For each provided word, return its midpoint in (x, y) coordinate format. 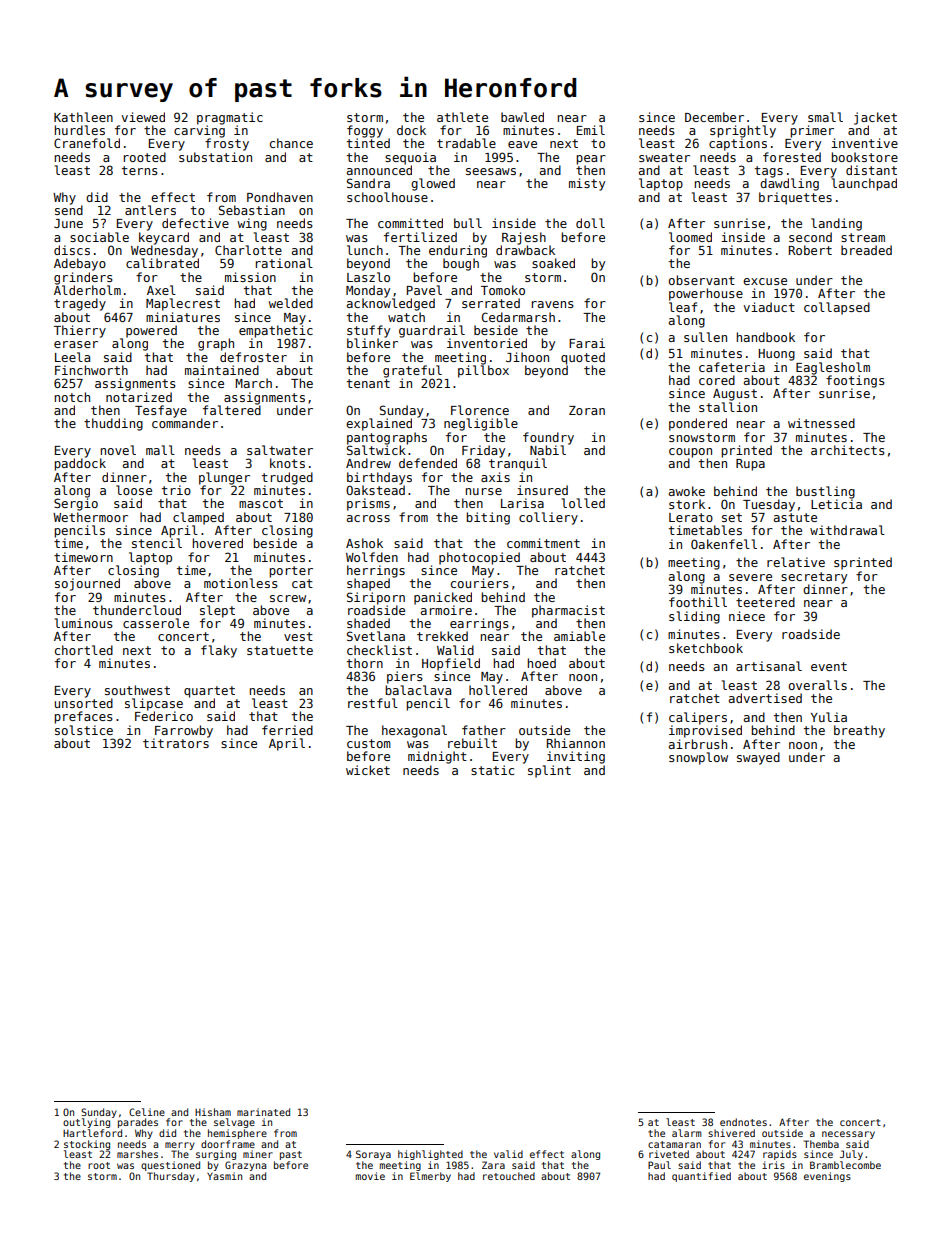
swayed (758, 758)
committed (410, 223)
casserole (156, 623)
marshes (137, 1154)
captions (738, 144)
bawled (522, 117)
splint (549, 771)
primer (812, 131)
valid (508, 1154)
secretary (814, 578)
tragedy (80, 304)
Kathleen (83, 117)
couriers (480, 583)
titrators (176, 743)
